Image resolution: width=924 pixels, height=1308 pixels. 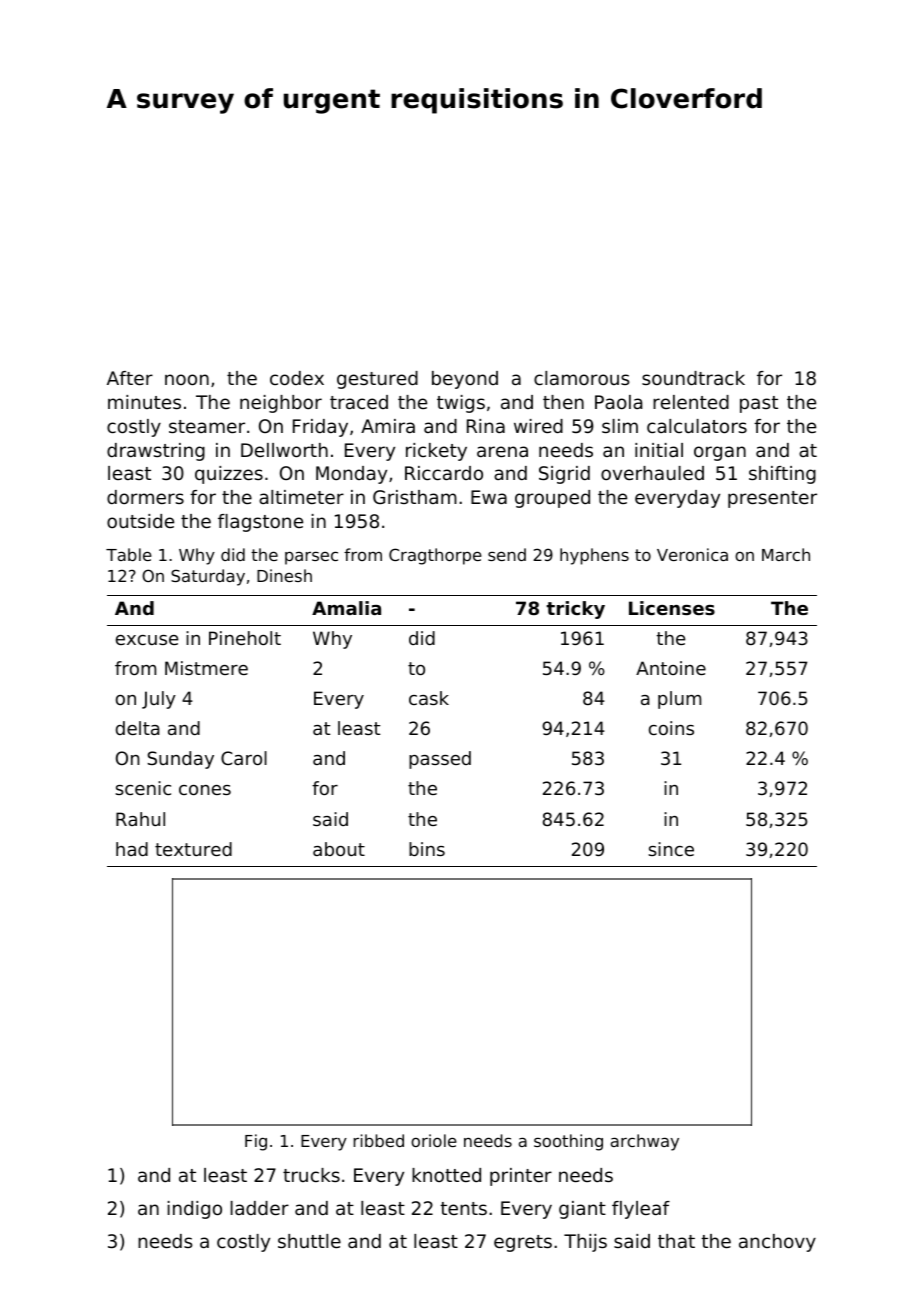 What do you see at coordinates (671, 849) in the screenshot?
I see `since` at bounding box center [671, 849].
